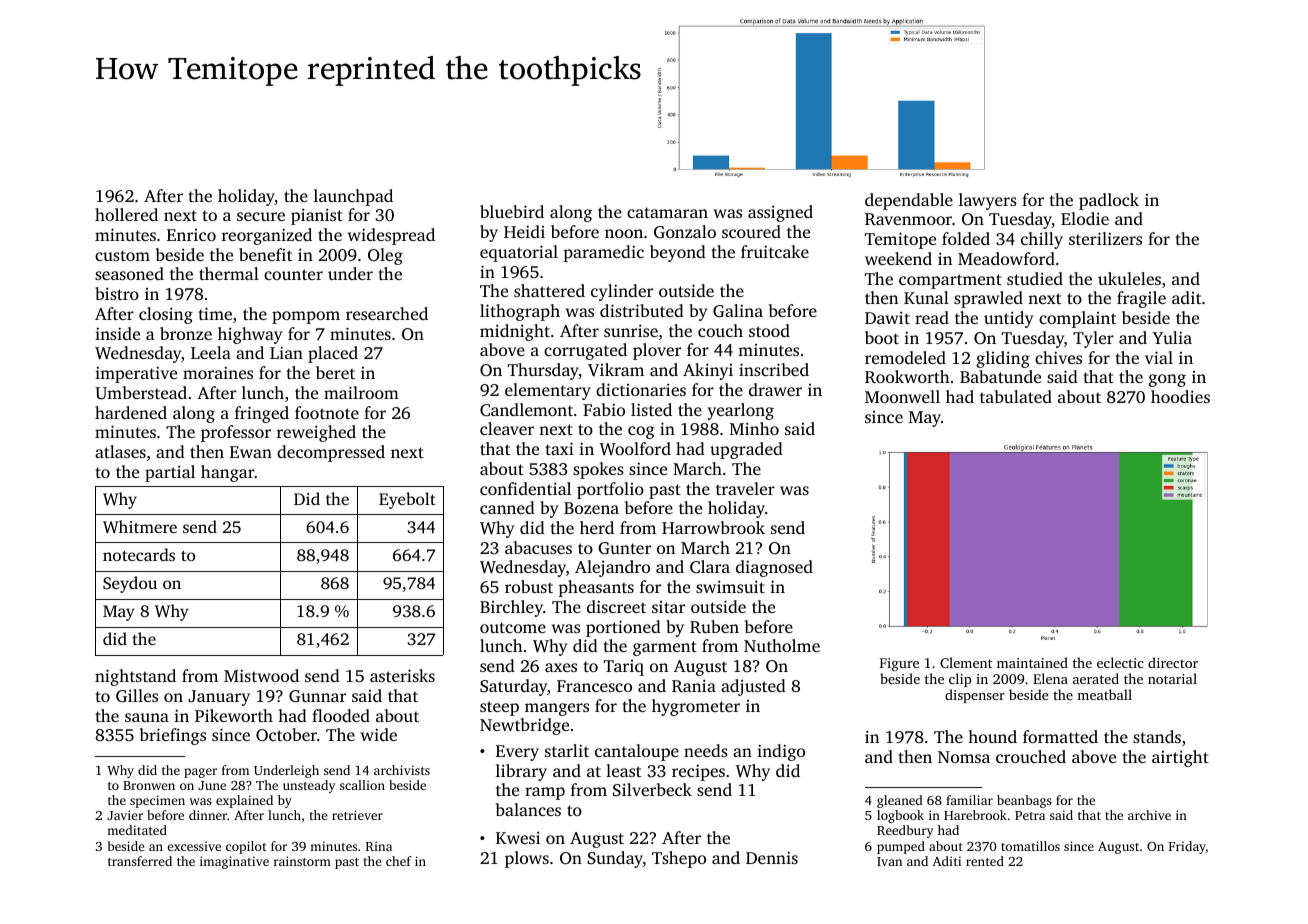  What do you see at coordinates (517, 753) in the page?
I see `Every` at bounding box center [517, 753].
